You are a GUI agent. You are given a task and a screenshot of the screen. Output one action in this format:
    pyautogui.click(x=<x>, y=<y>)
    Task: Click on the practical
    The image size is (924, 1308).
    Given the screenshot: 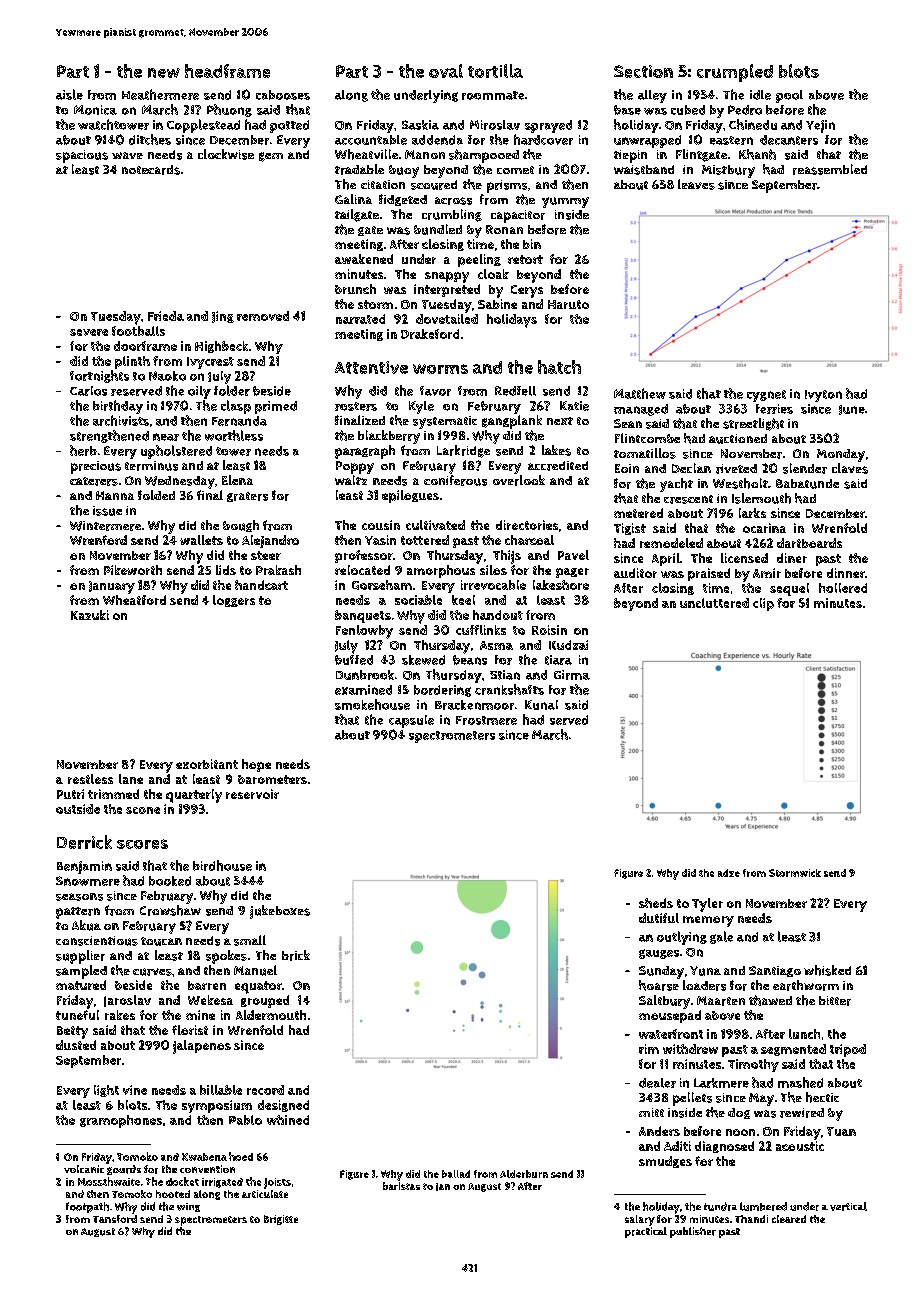 What is the action you would take?
    pyautogui.click(x=646, y=1232)
